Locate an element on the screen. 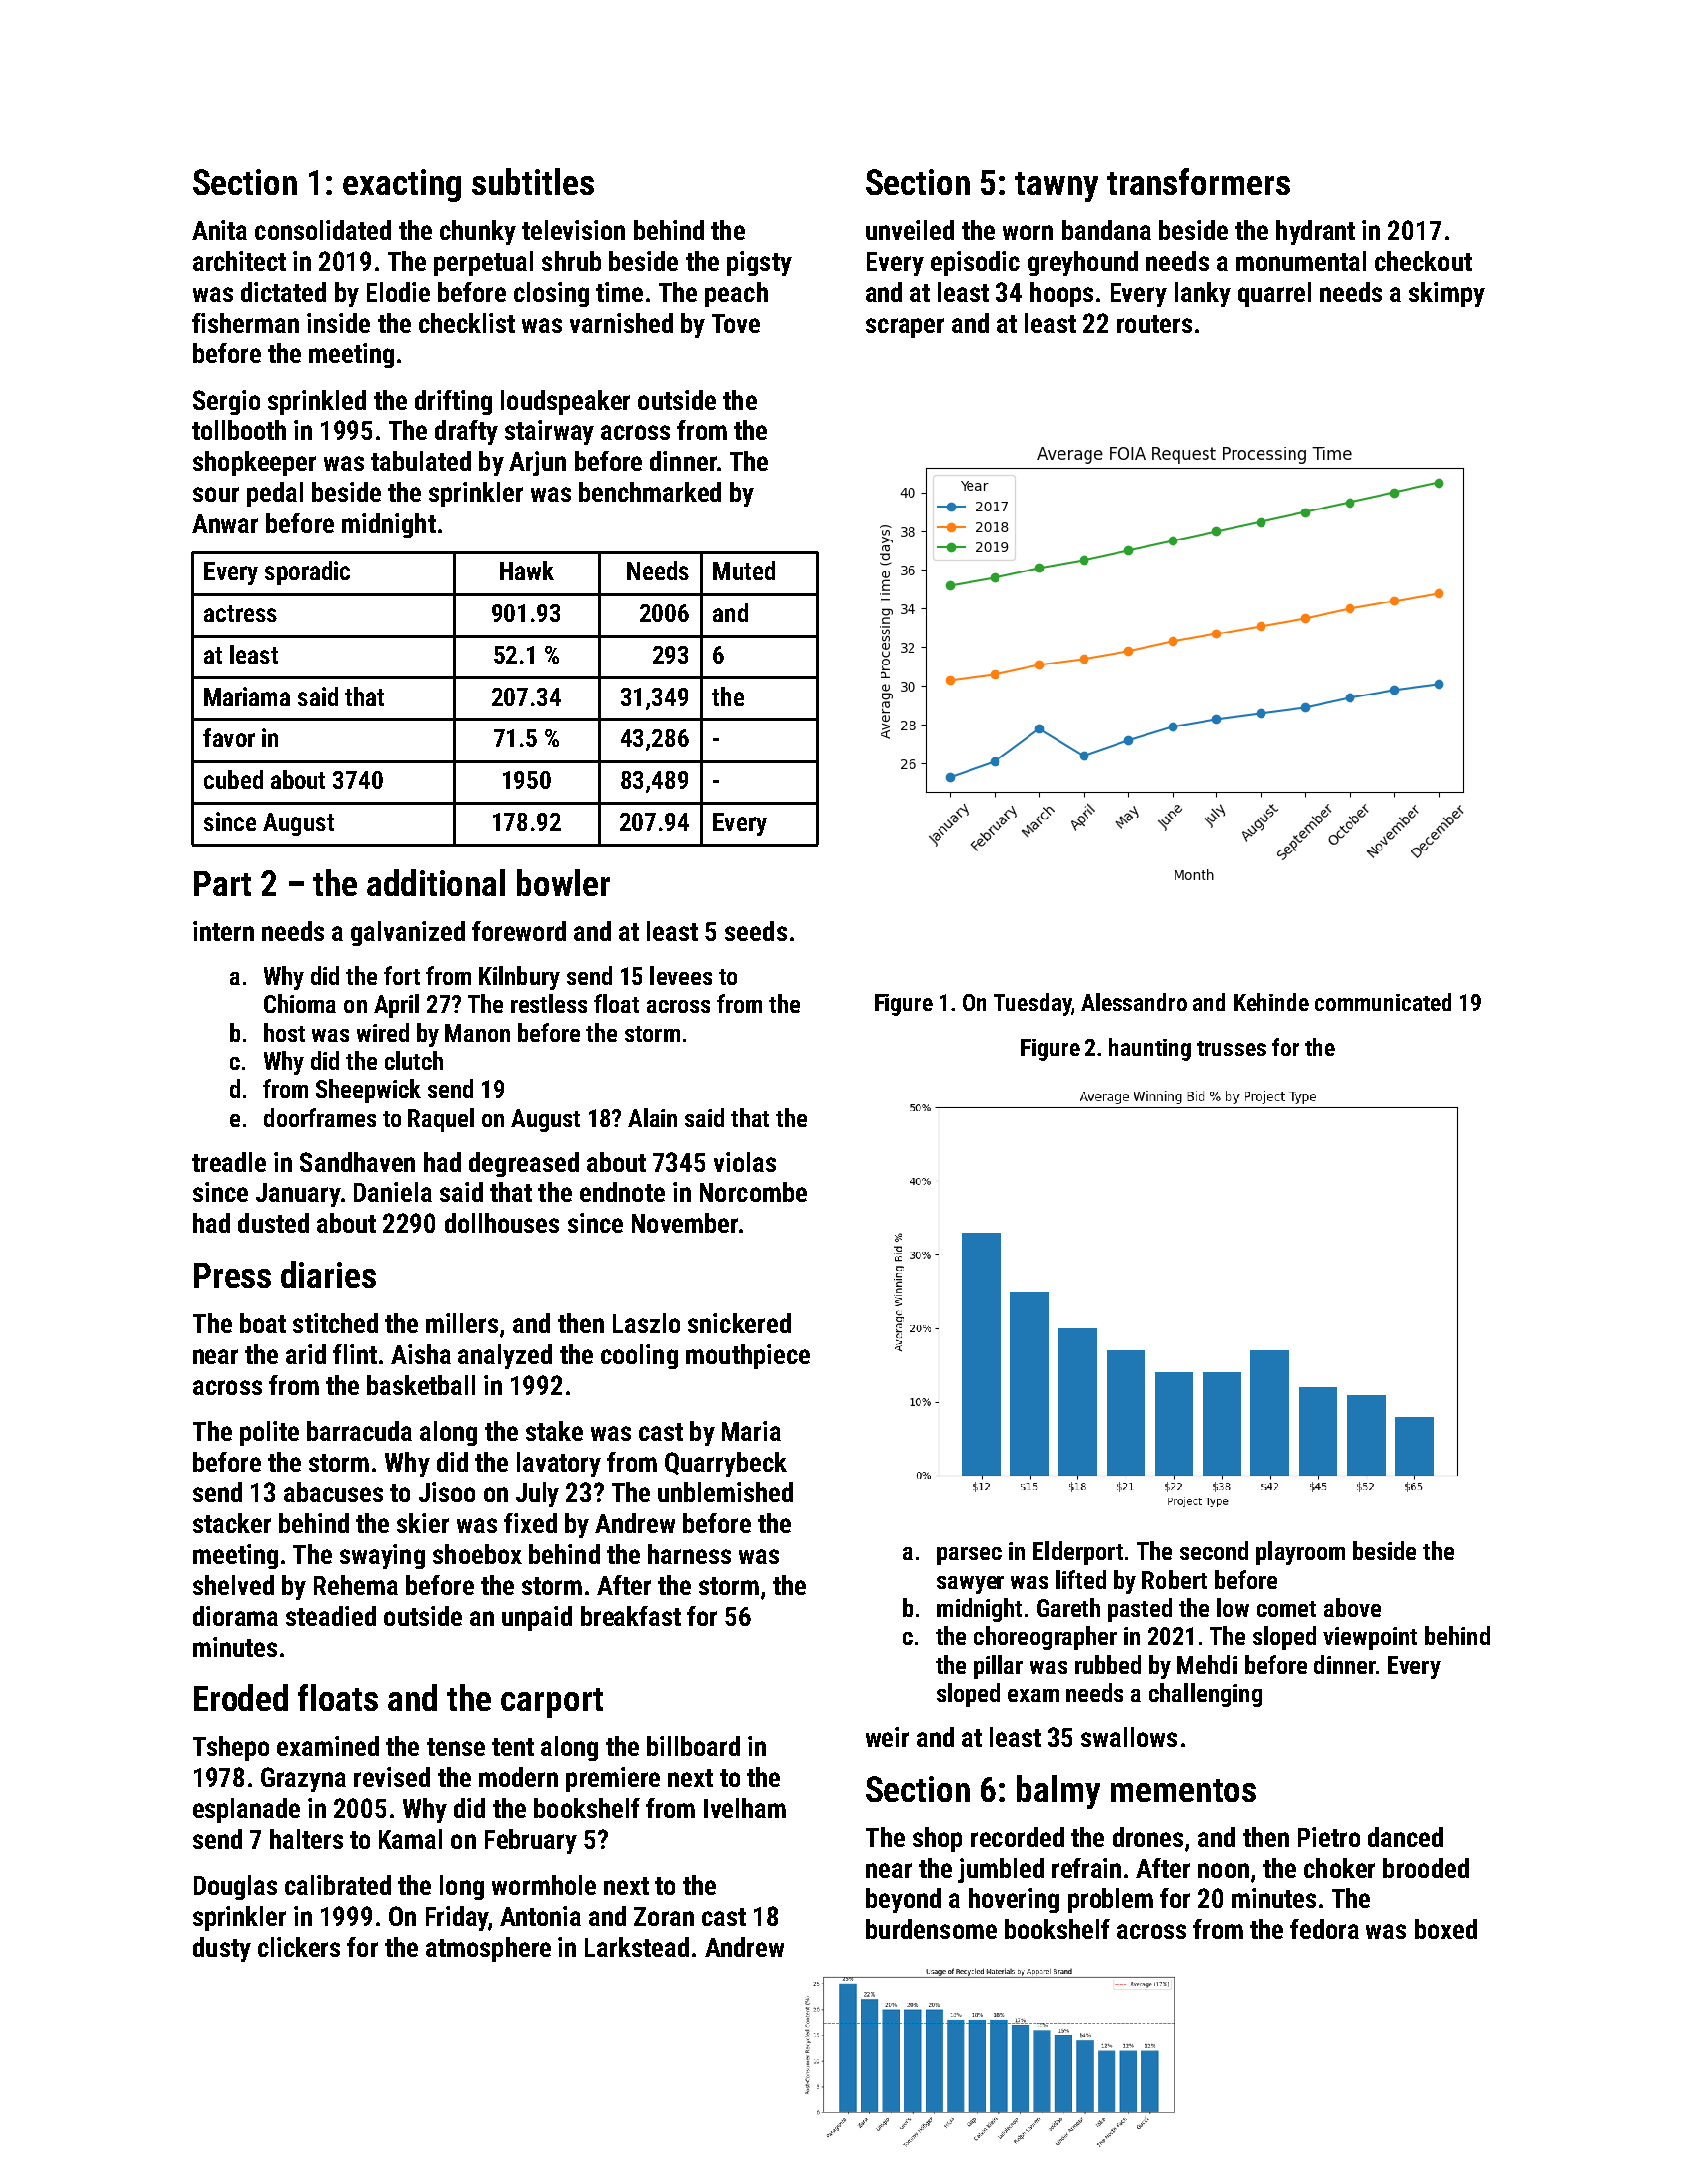 This screenshot has width=1683, height=2178. routers is located at coordinates (1154, 324).
